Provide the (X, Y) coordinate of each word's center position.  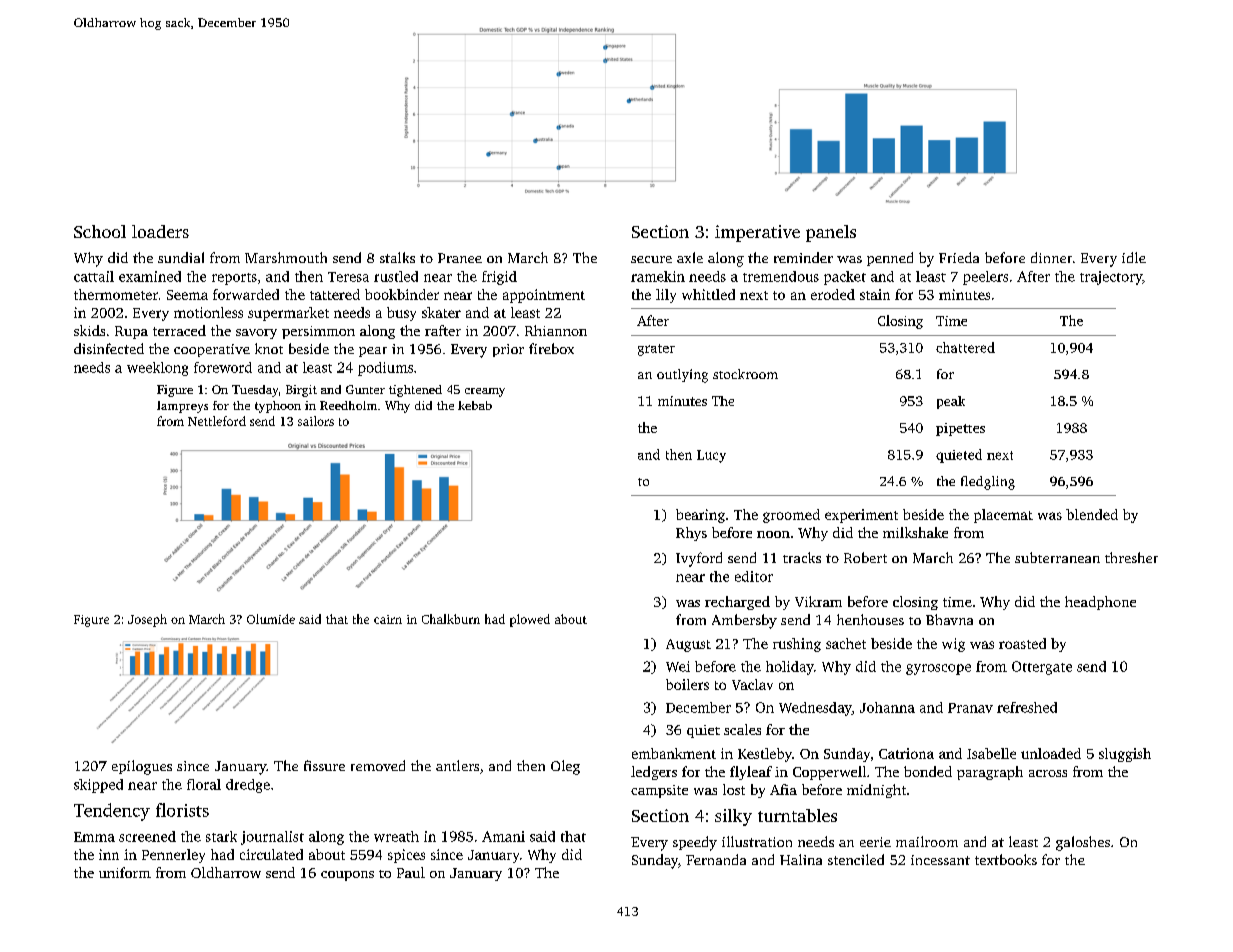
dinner (1051, 257)
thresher (1131, 557)
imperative (757, 233)
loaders (160, 231)
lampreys (182, 407)
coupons (347, 876)
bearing (700, 516)
